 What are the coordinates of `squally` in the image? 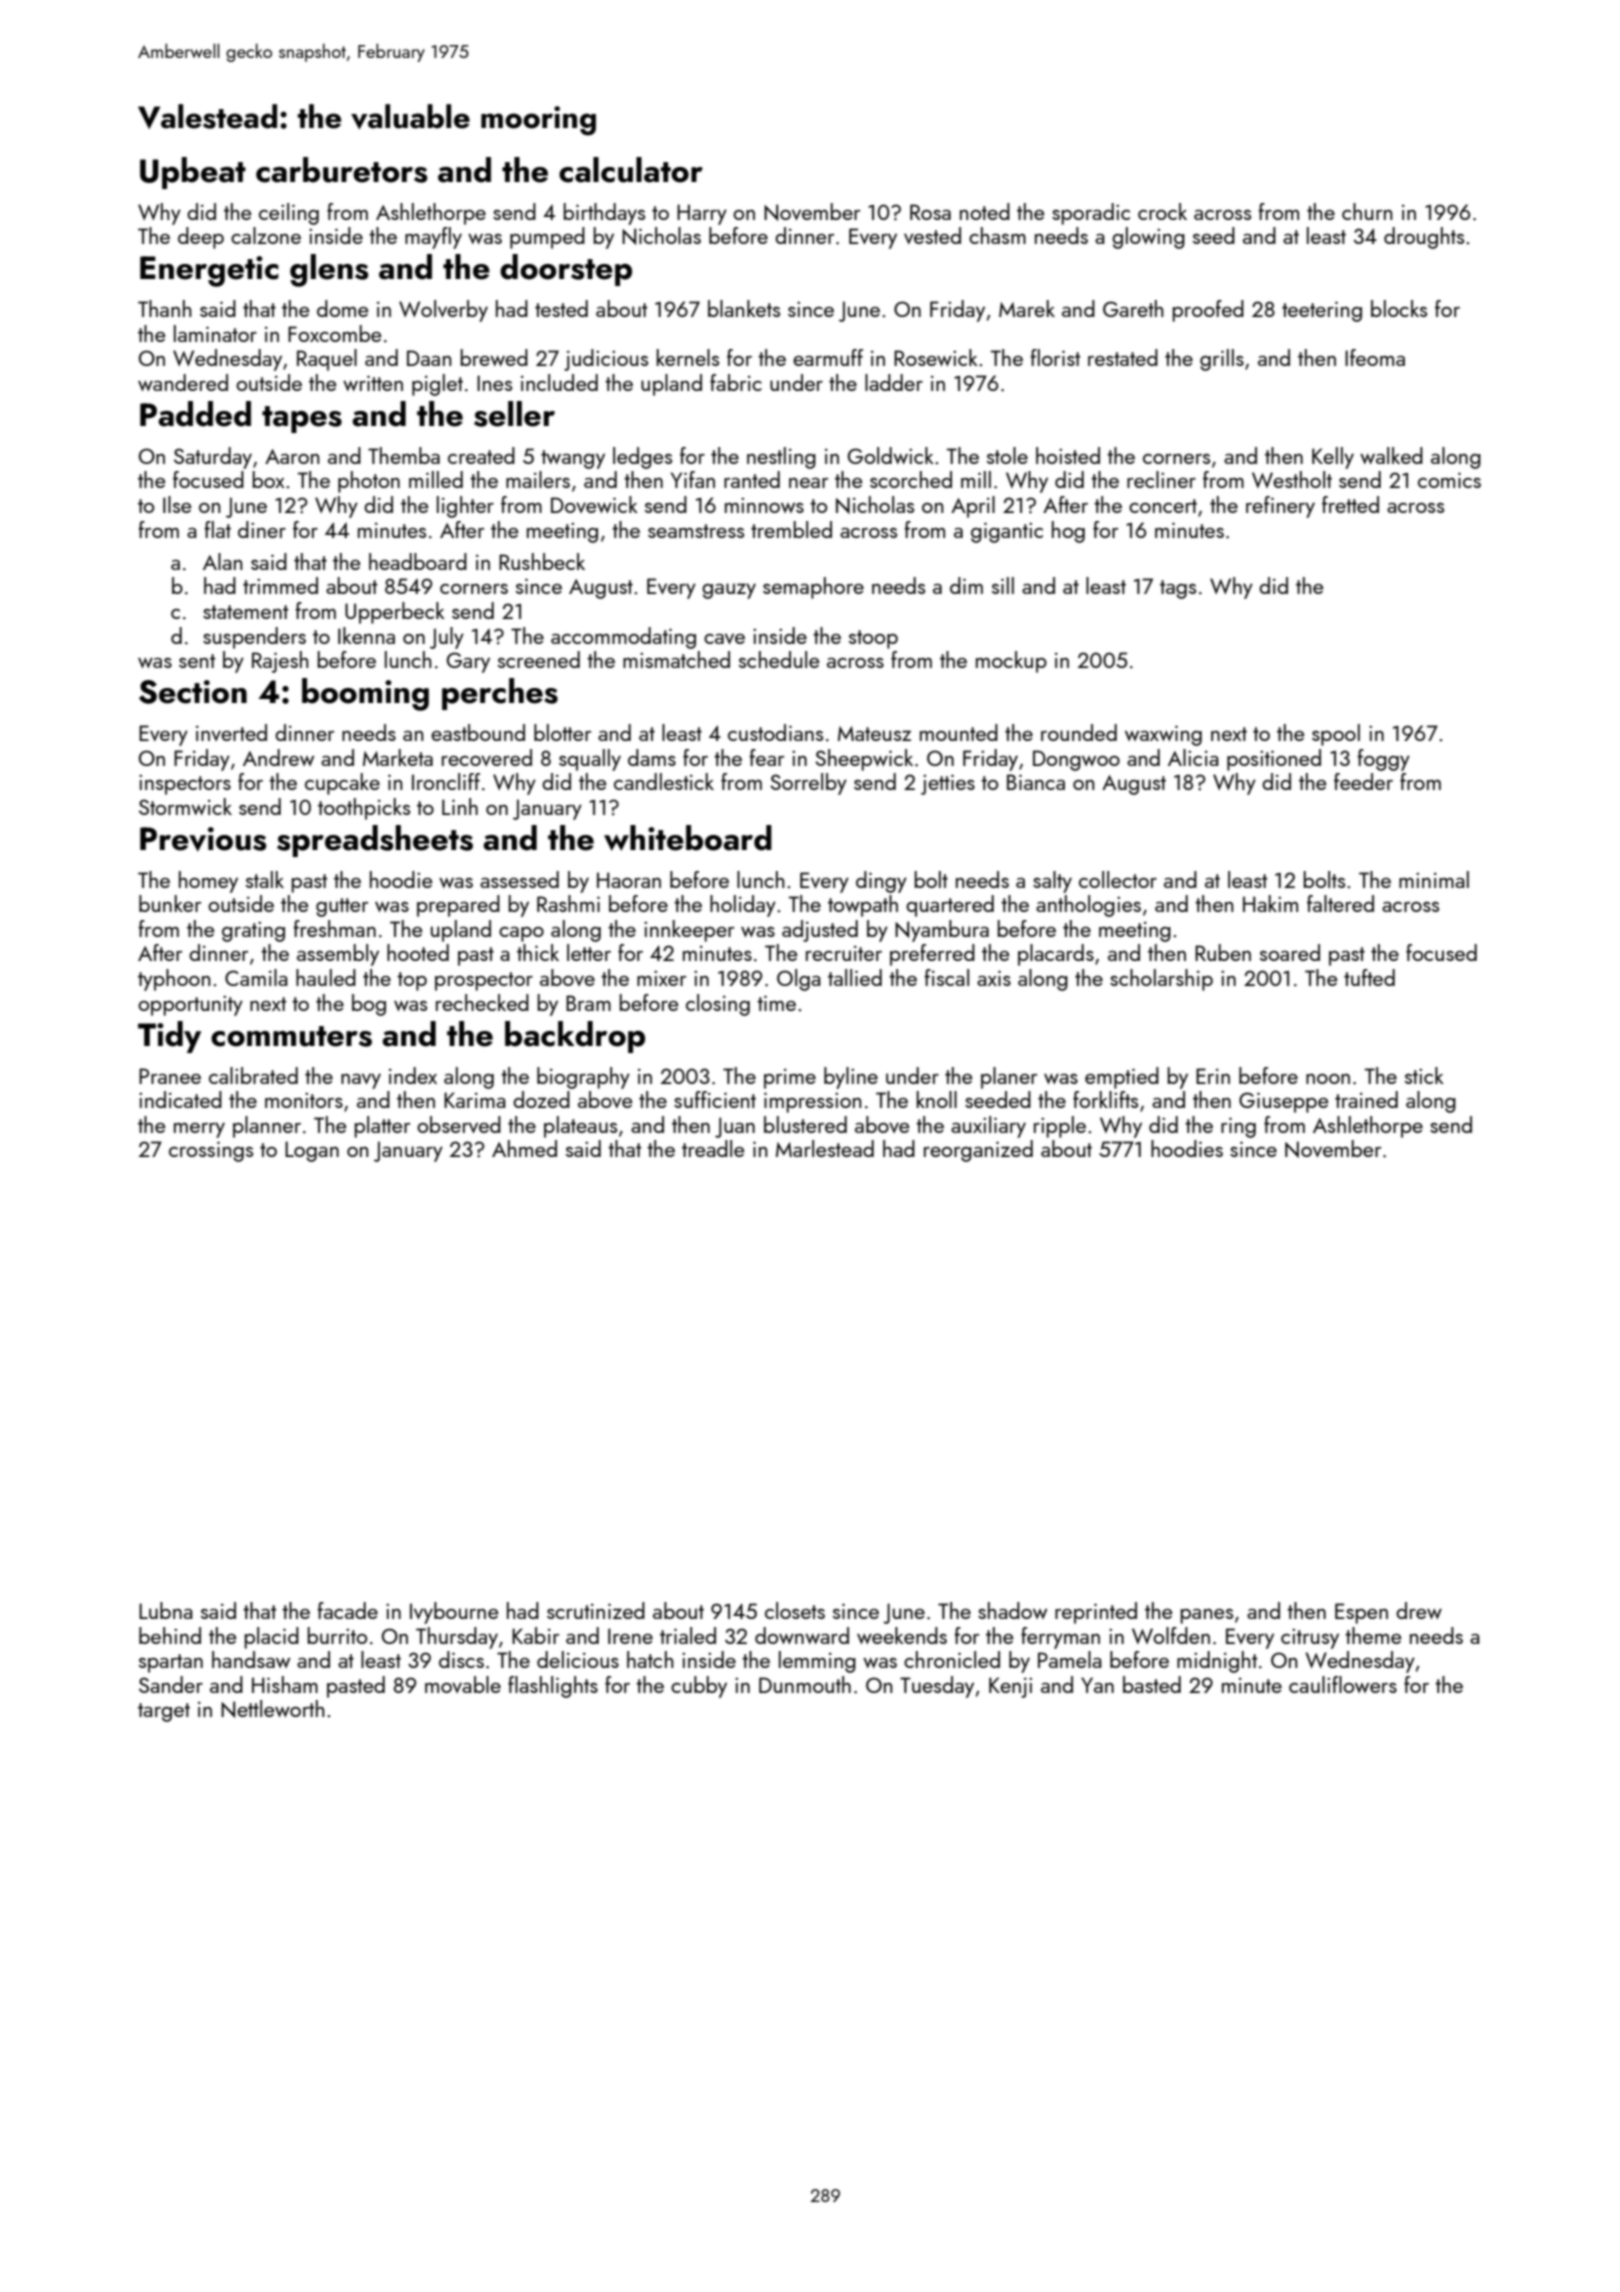 It's located at (590, 760).
